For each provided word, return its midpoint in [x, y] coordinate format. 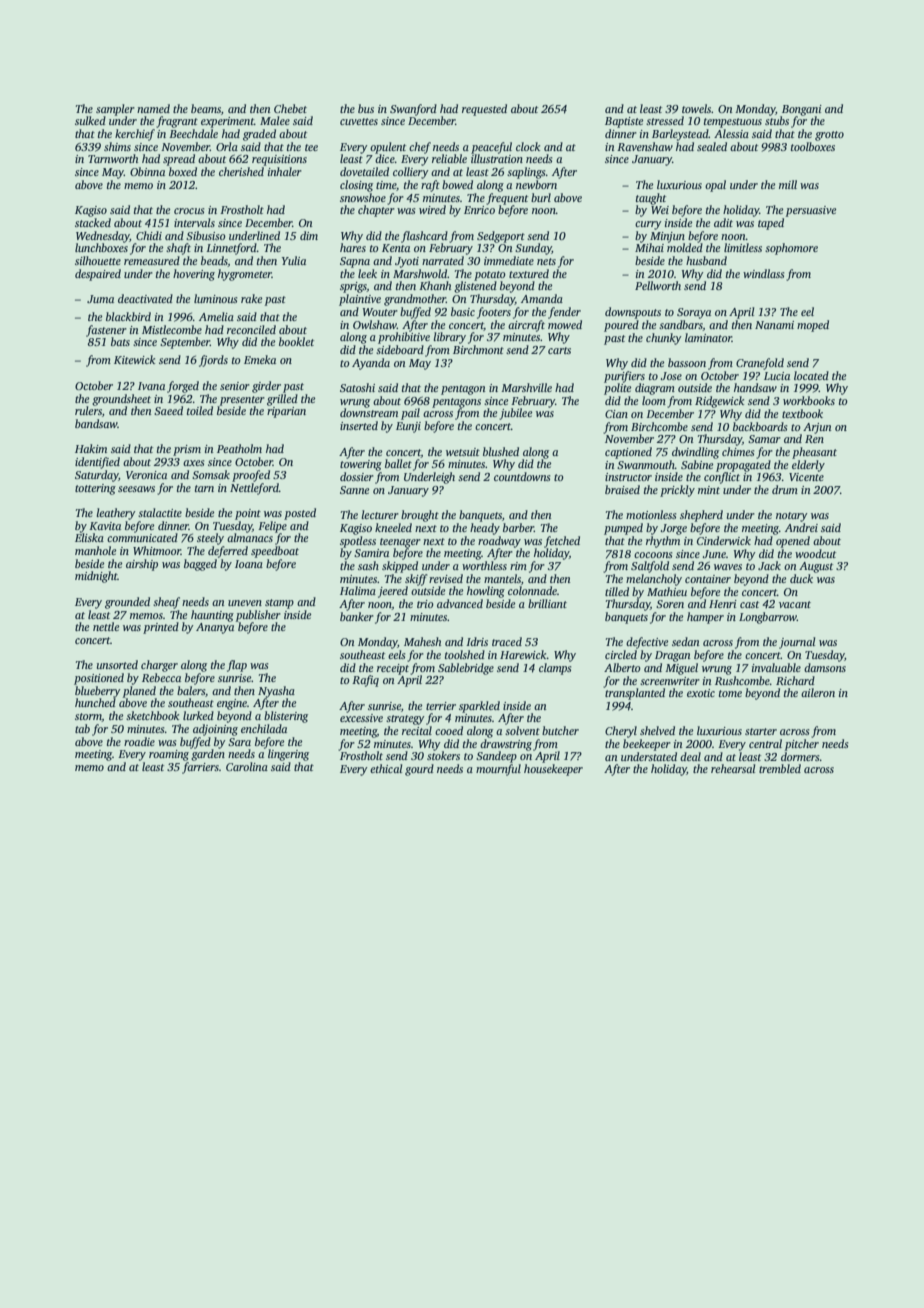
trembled [780, 768]
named [153, 108]
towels [696, 108]
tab [82, 728]
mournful [498, 770]
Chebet [290, 108]
